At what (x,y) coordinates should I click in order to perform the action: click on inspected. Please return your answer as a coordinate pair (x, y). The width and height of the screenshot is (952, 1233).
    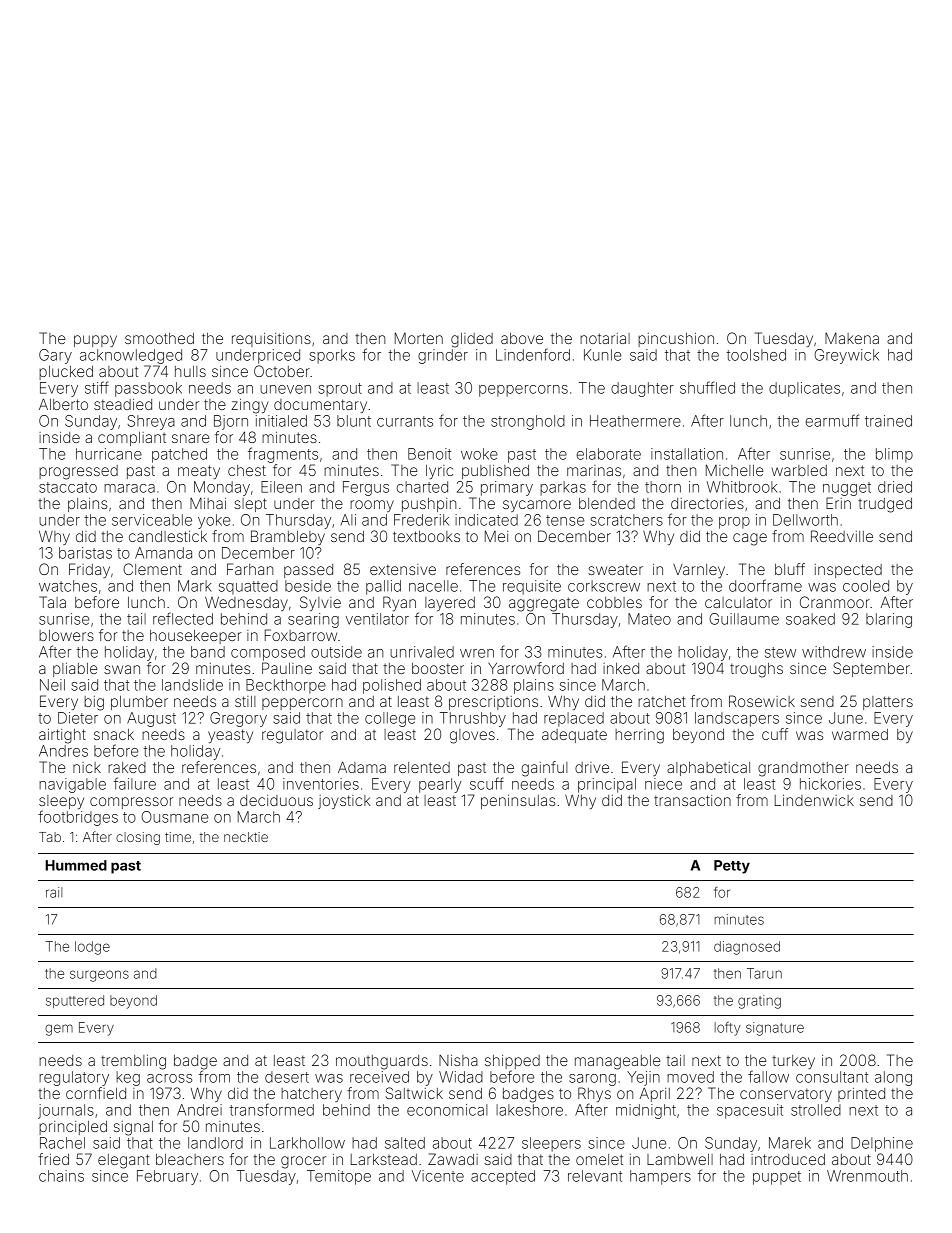
    Looking at the image, I should click on (848, 571).
